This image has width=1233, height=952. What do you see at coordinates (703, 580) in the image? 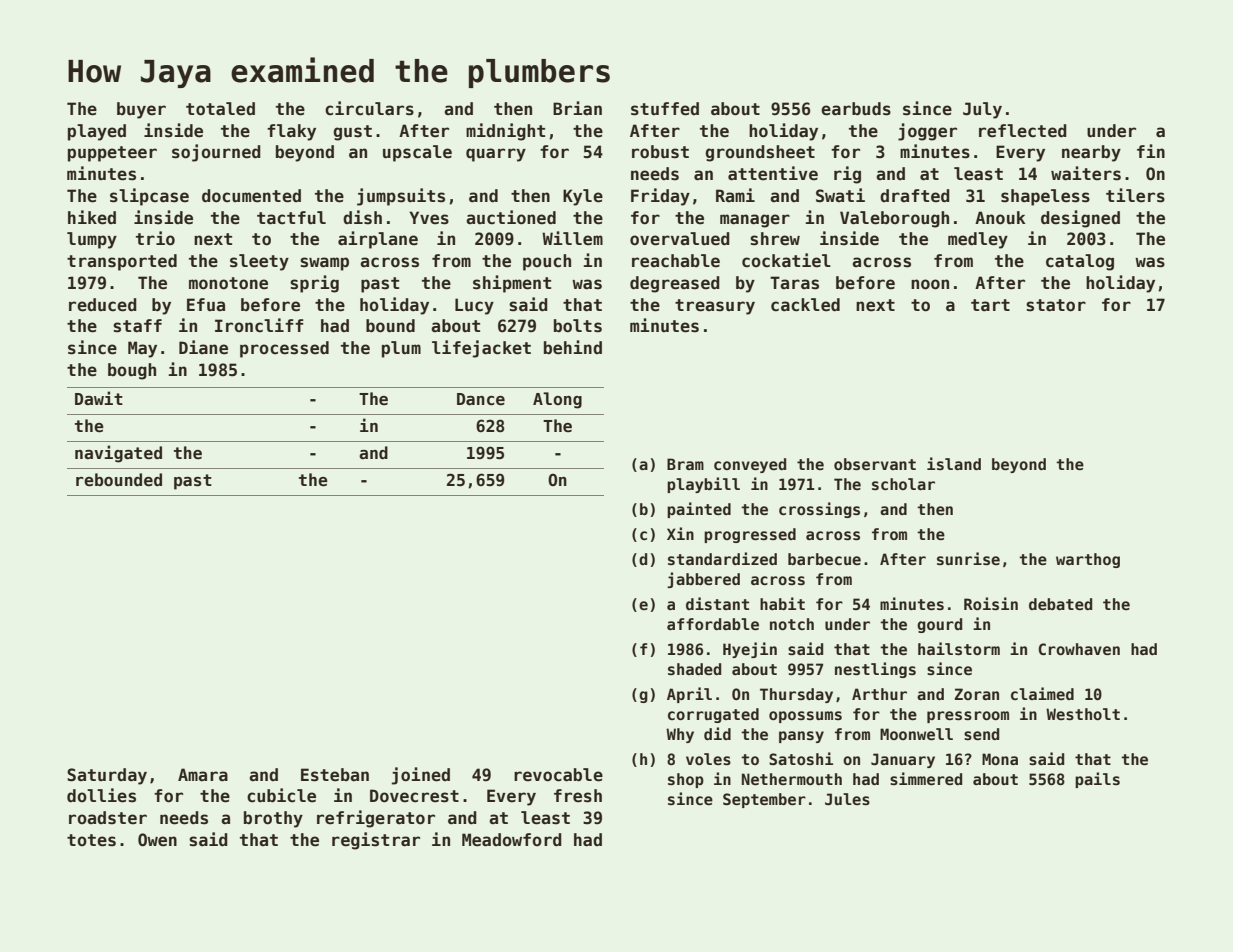
I see `jabbered` at bounding box center [703, 580].
